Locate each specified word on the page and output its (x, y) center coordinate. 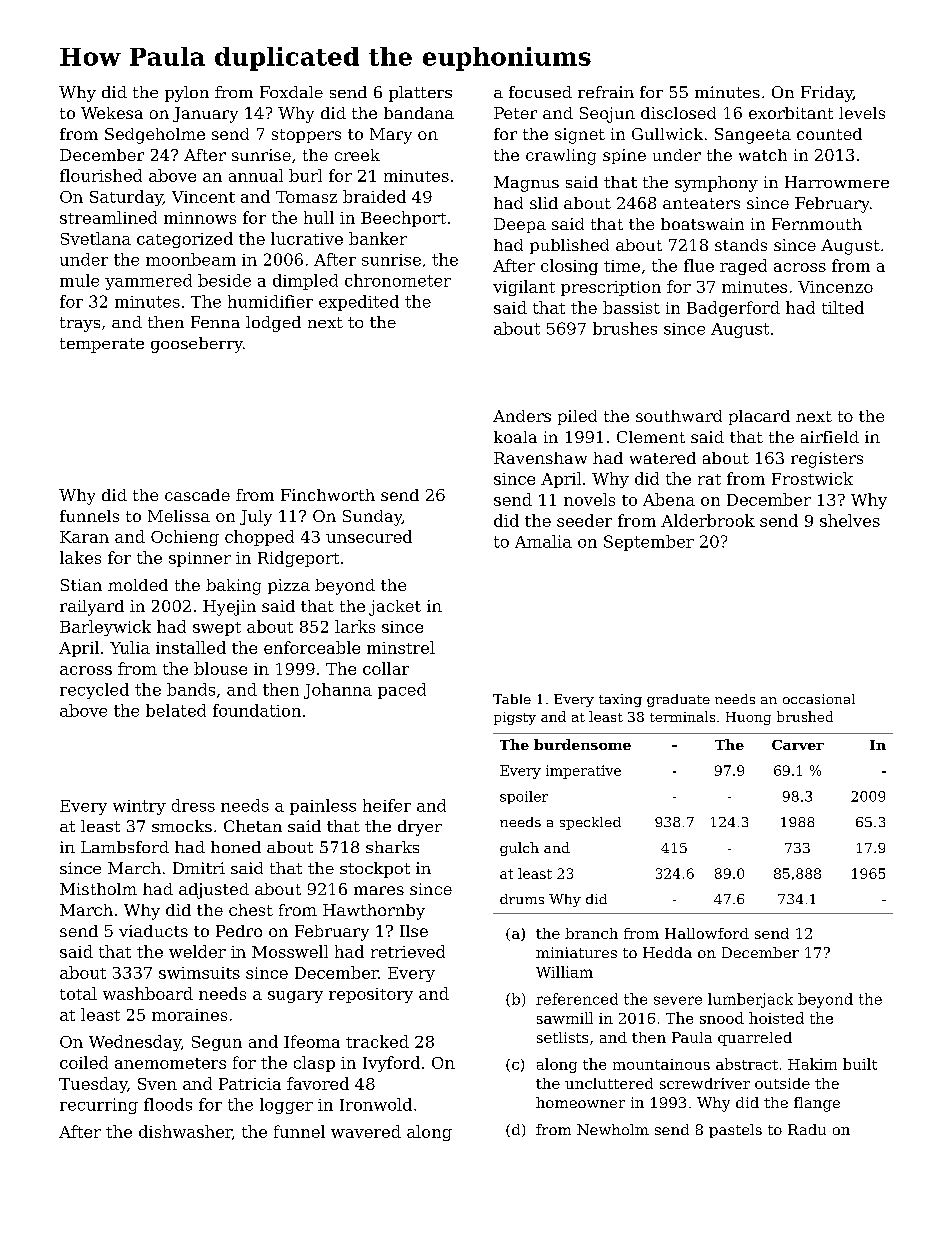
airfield (830, 437)
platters (420, 94)
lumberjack (750, 1000)
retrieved (408, 951)
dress (193, 805)
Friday (827, 94)
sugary (295, 997)
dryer (420, 828)
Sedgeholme (155, 136)
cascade (197, 495)
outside (782, 1083)
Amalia (543, 541)
